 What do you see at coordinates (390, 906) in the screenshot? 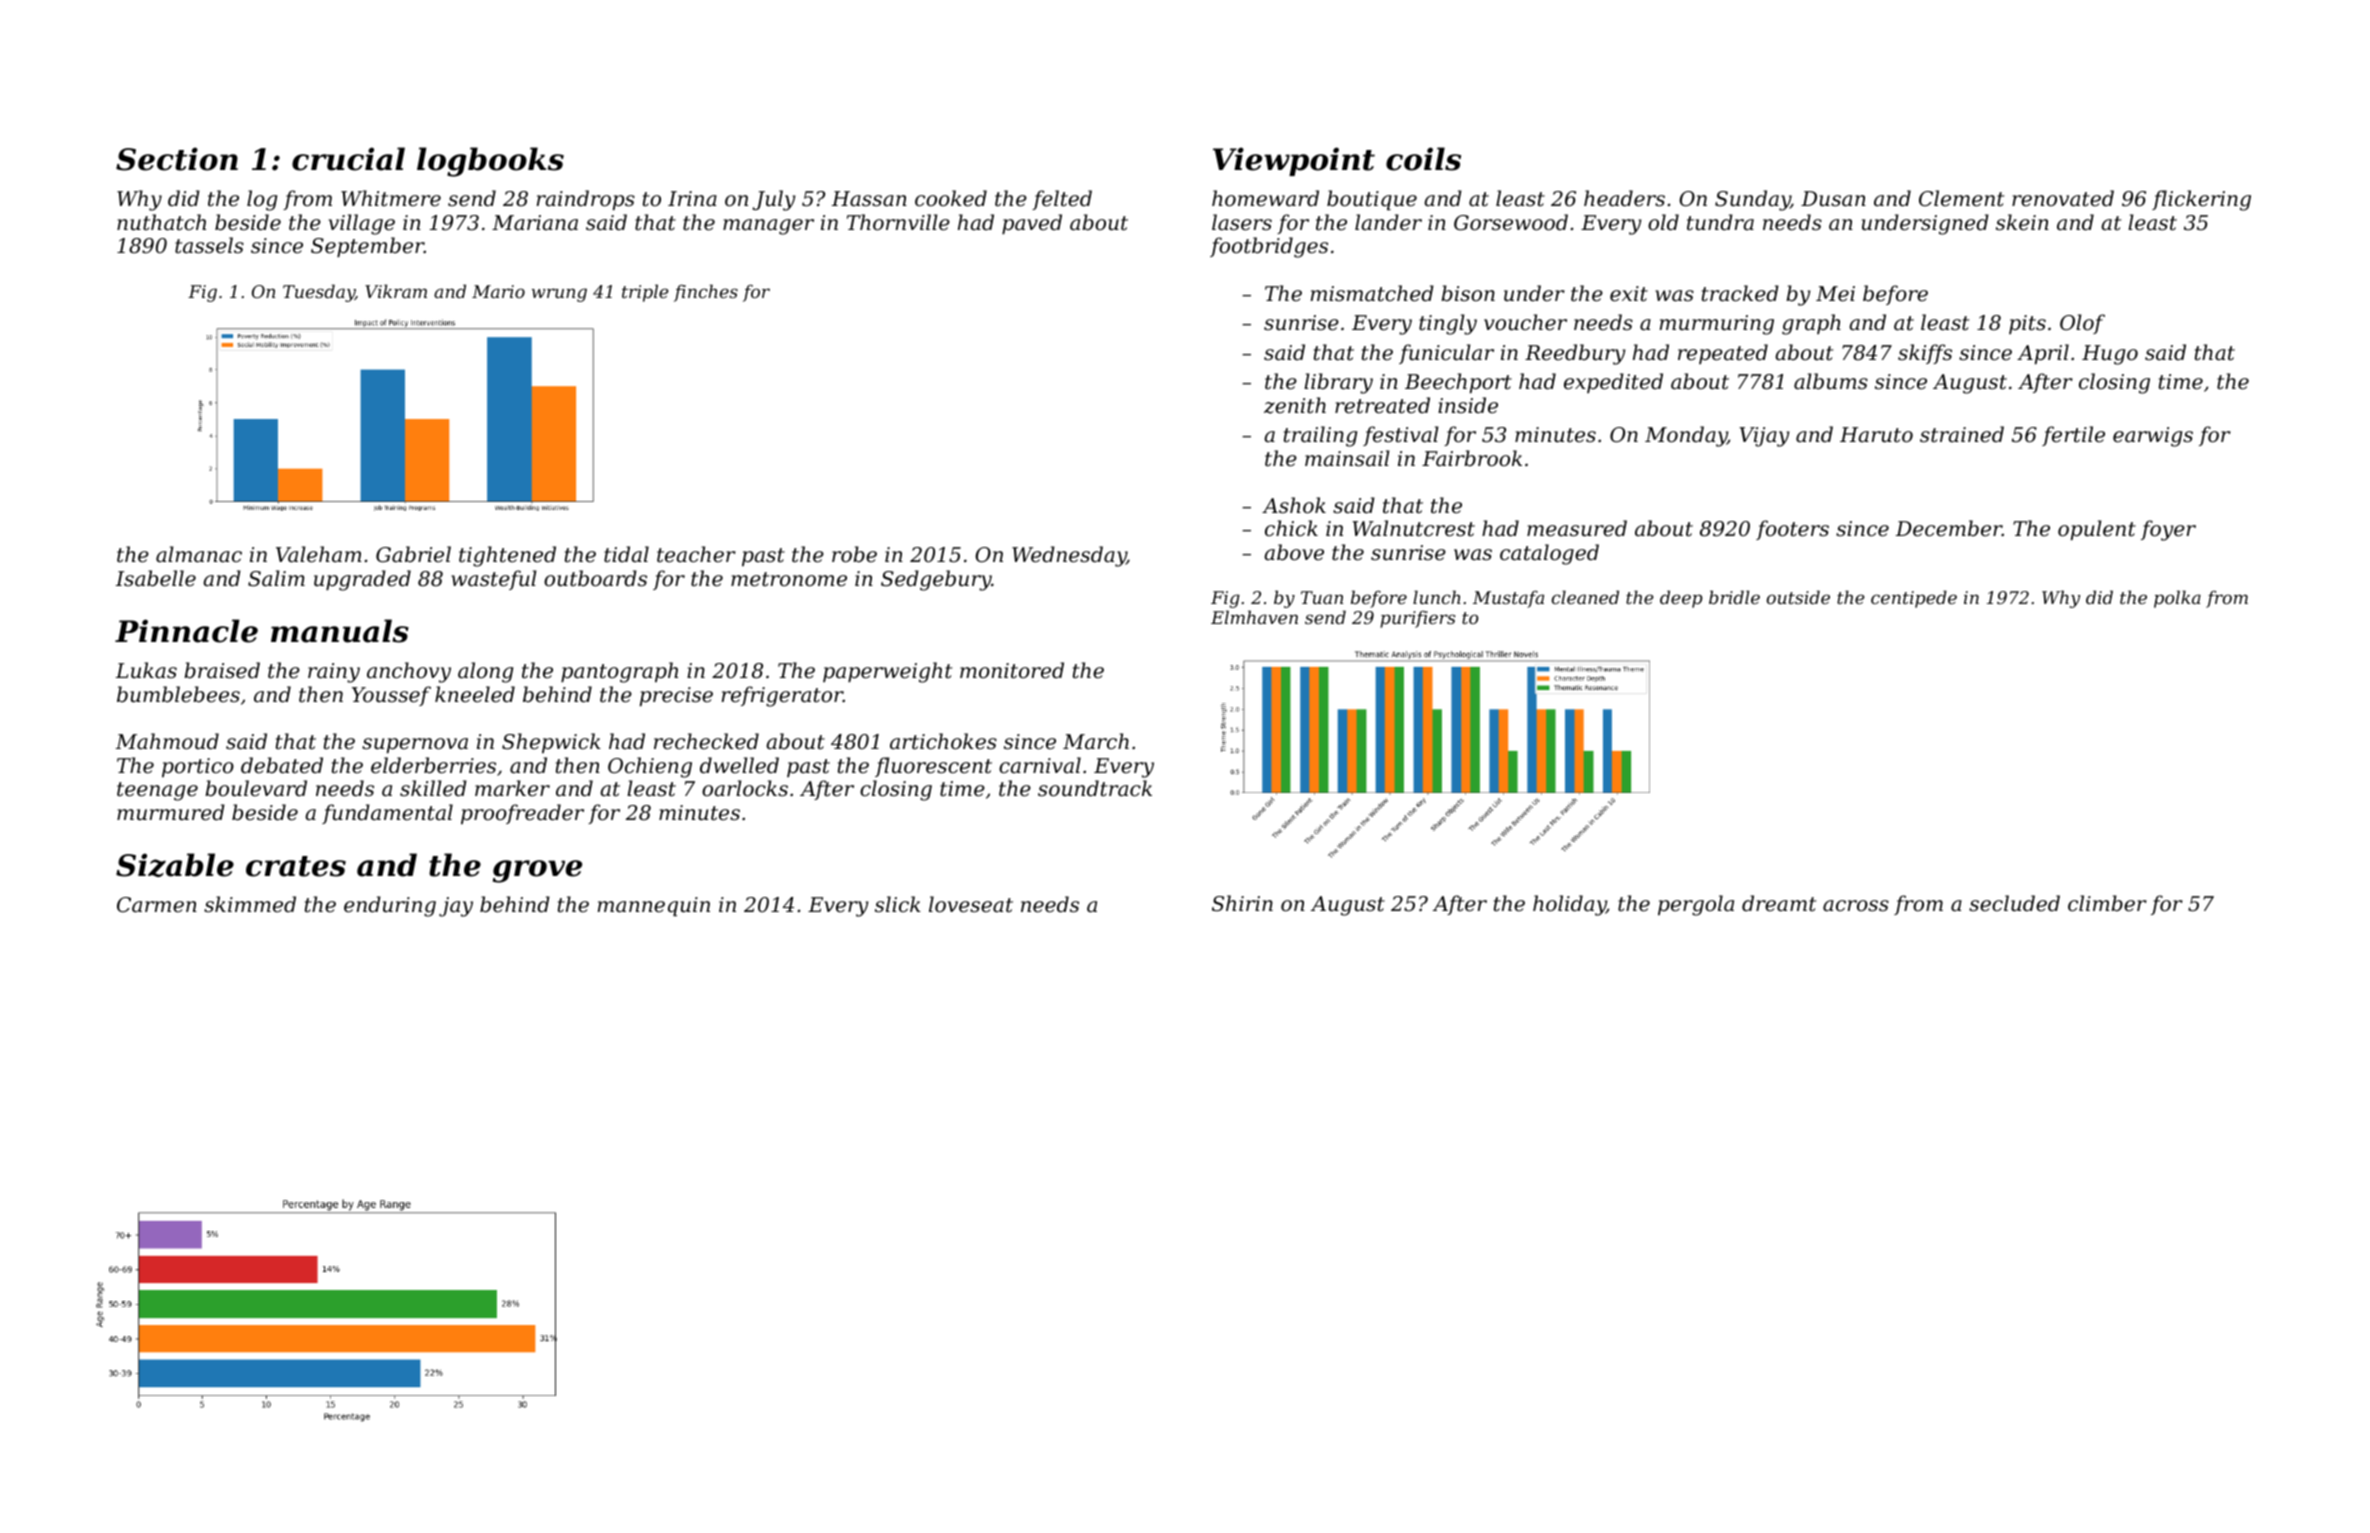
I see `enduring` at bounding box center [390, 906].
